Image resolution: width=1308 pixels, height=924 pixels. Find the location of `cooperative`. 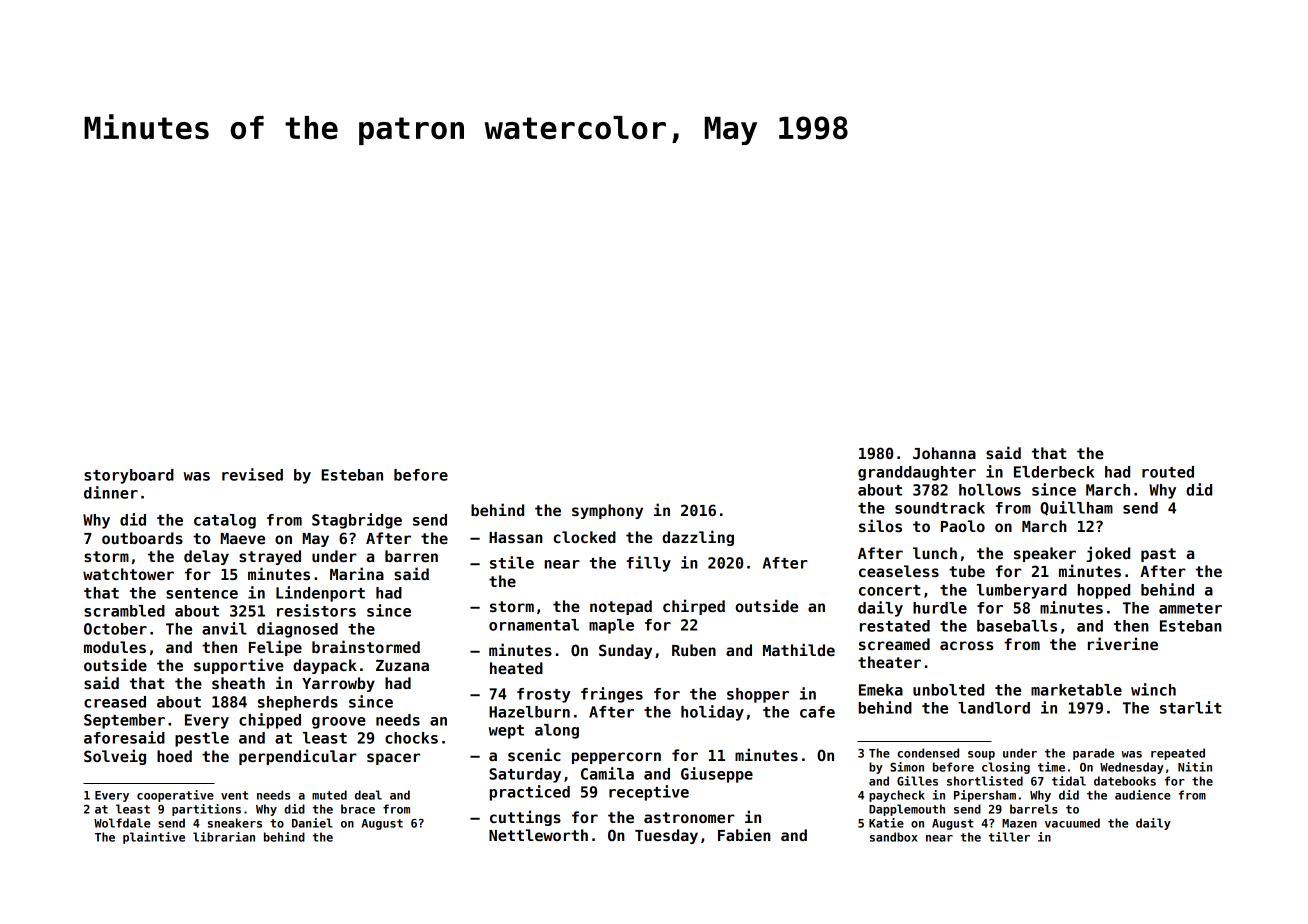

cooperative is located at coordinates (175, 796).
